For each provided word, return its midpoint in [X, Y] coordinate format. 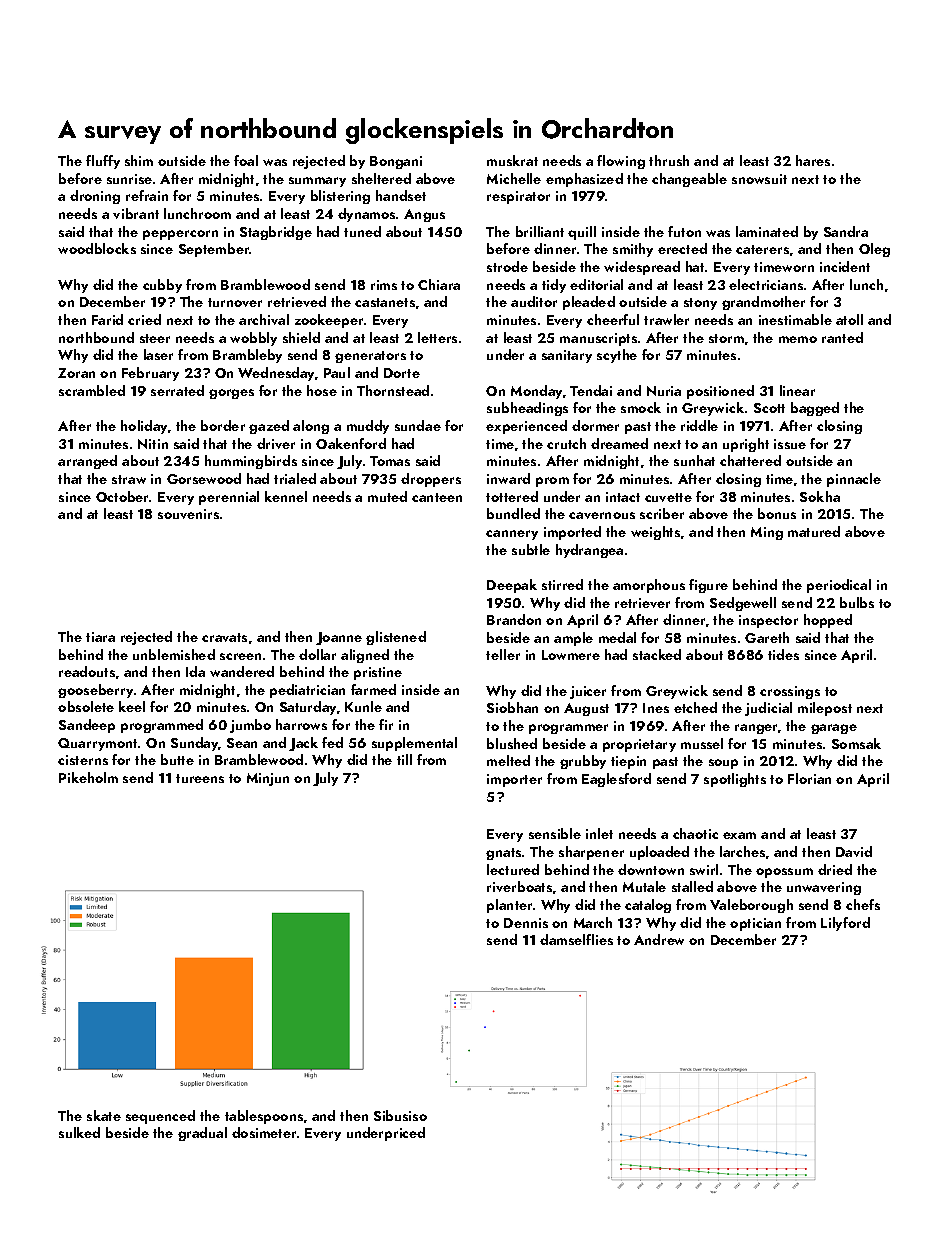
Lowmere [571, 655]
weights [655, 533]
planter [509, 906]
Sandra [846, 231]
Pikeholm [88, 777]
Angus [424, 215]
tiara [100, 637]
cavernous [602, 515]
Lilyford [845, 924]
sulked [79, 1132]
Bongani [396, 162]
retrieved [297, 301]
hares [813, 160]
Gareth [767, 637]
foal [246, 160]
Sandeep [87, 726]
